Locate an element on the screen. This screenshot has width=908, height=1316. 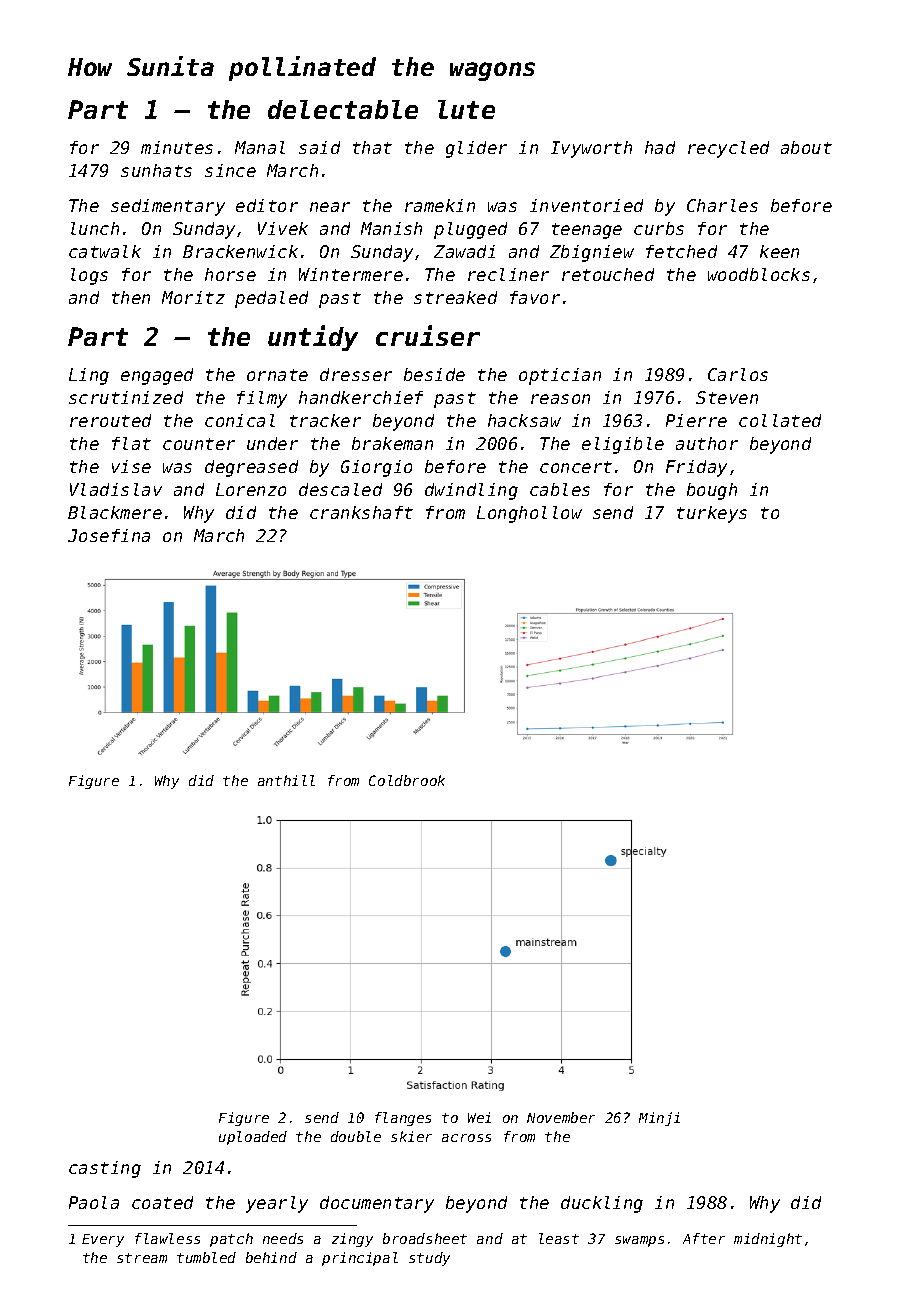
crankshaft is located at coordinates (361, 512).
